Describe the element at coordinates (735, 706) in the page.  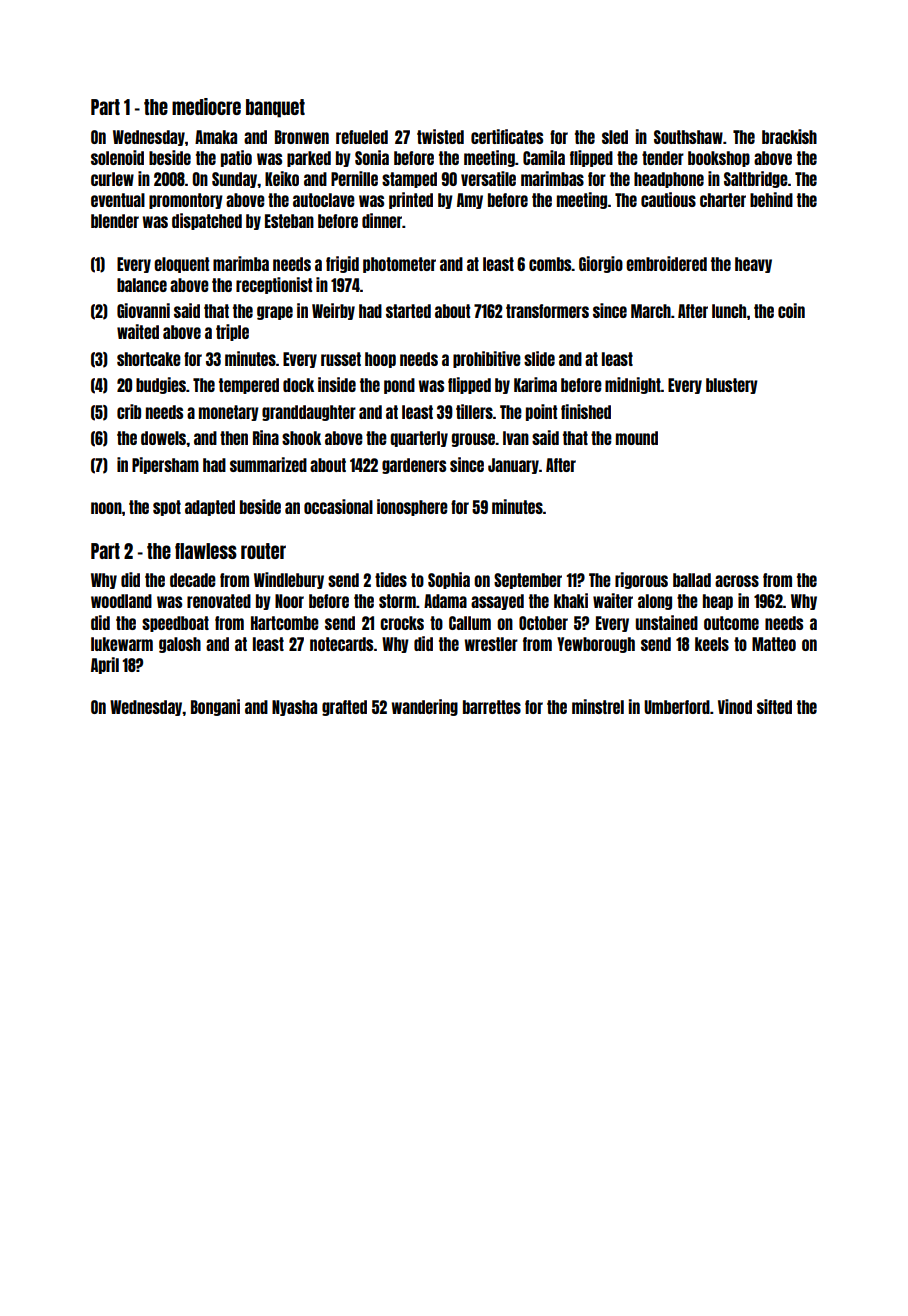
I see `Vinod` at that location.
